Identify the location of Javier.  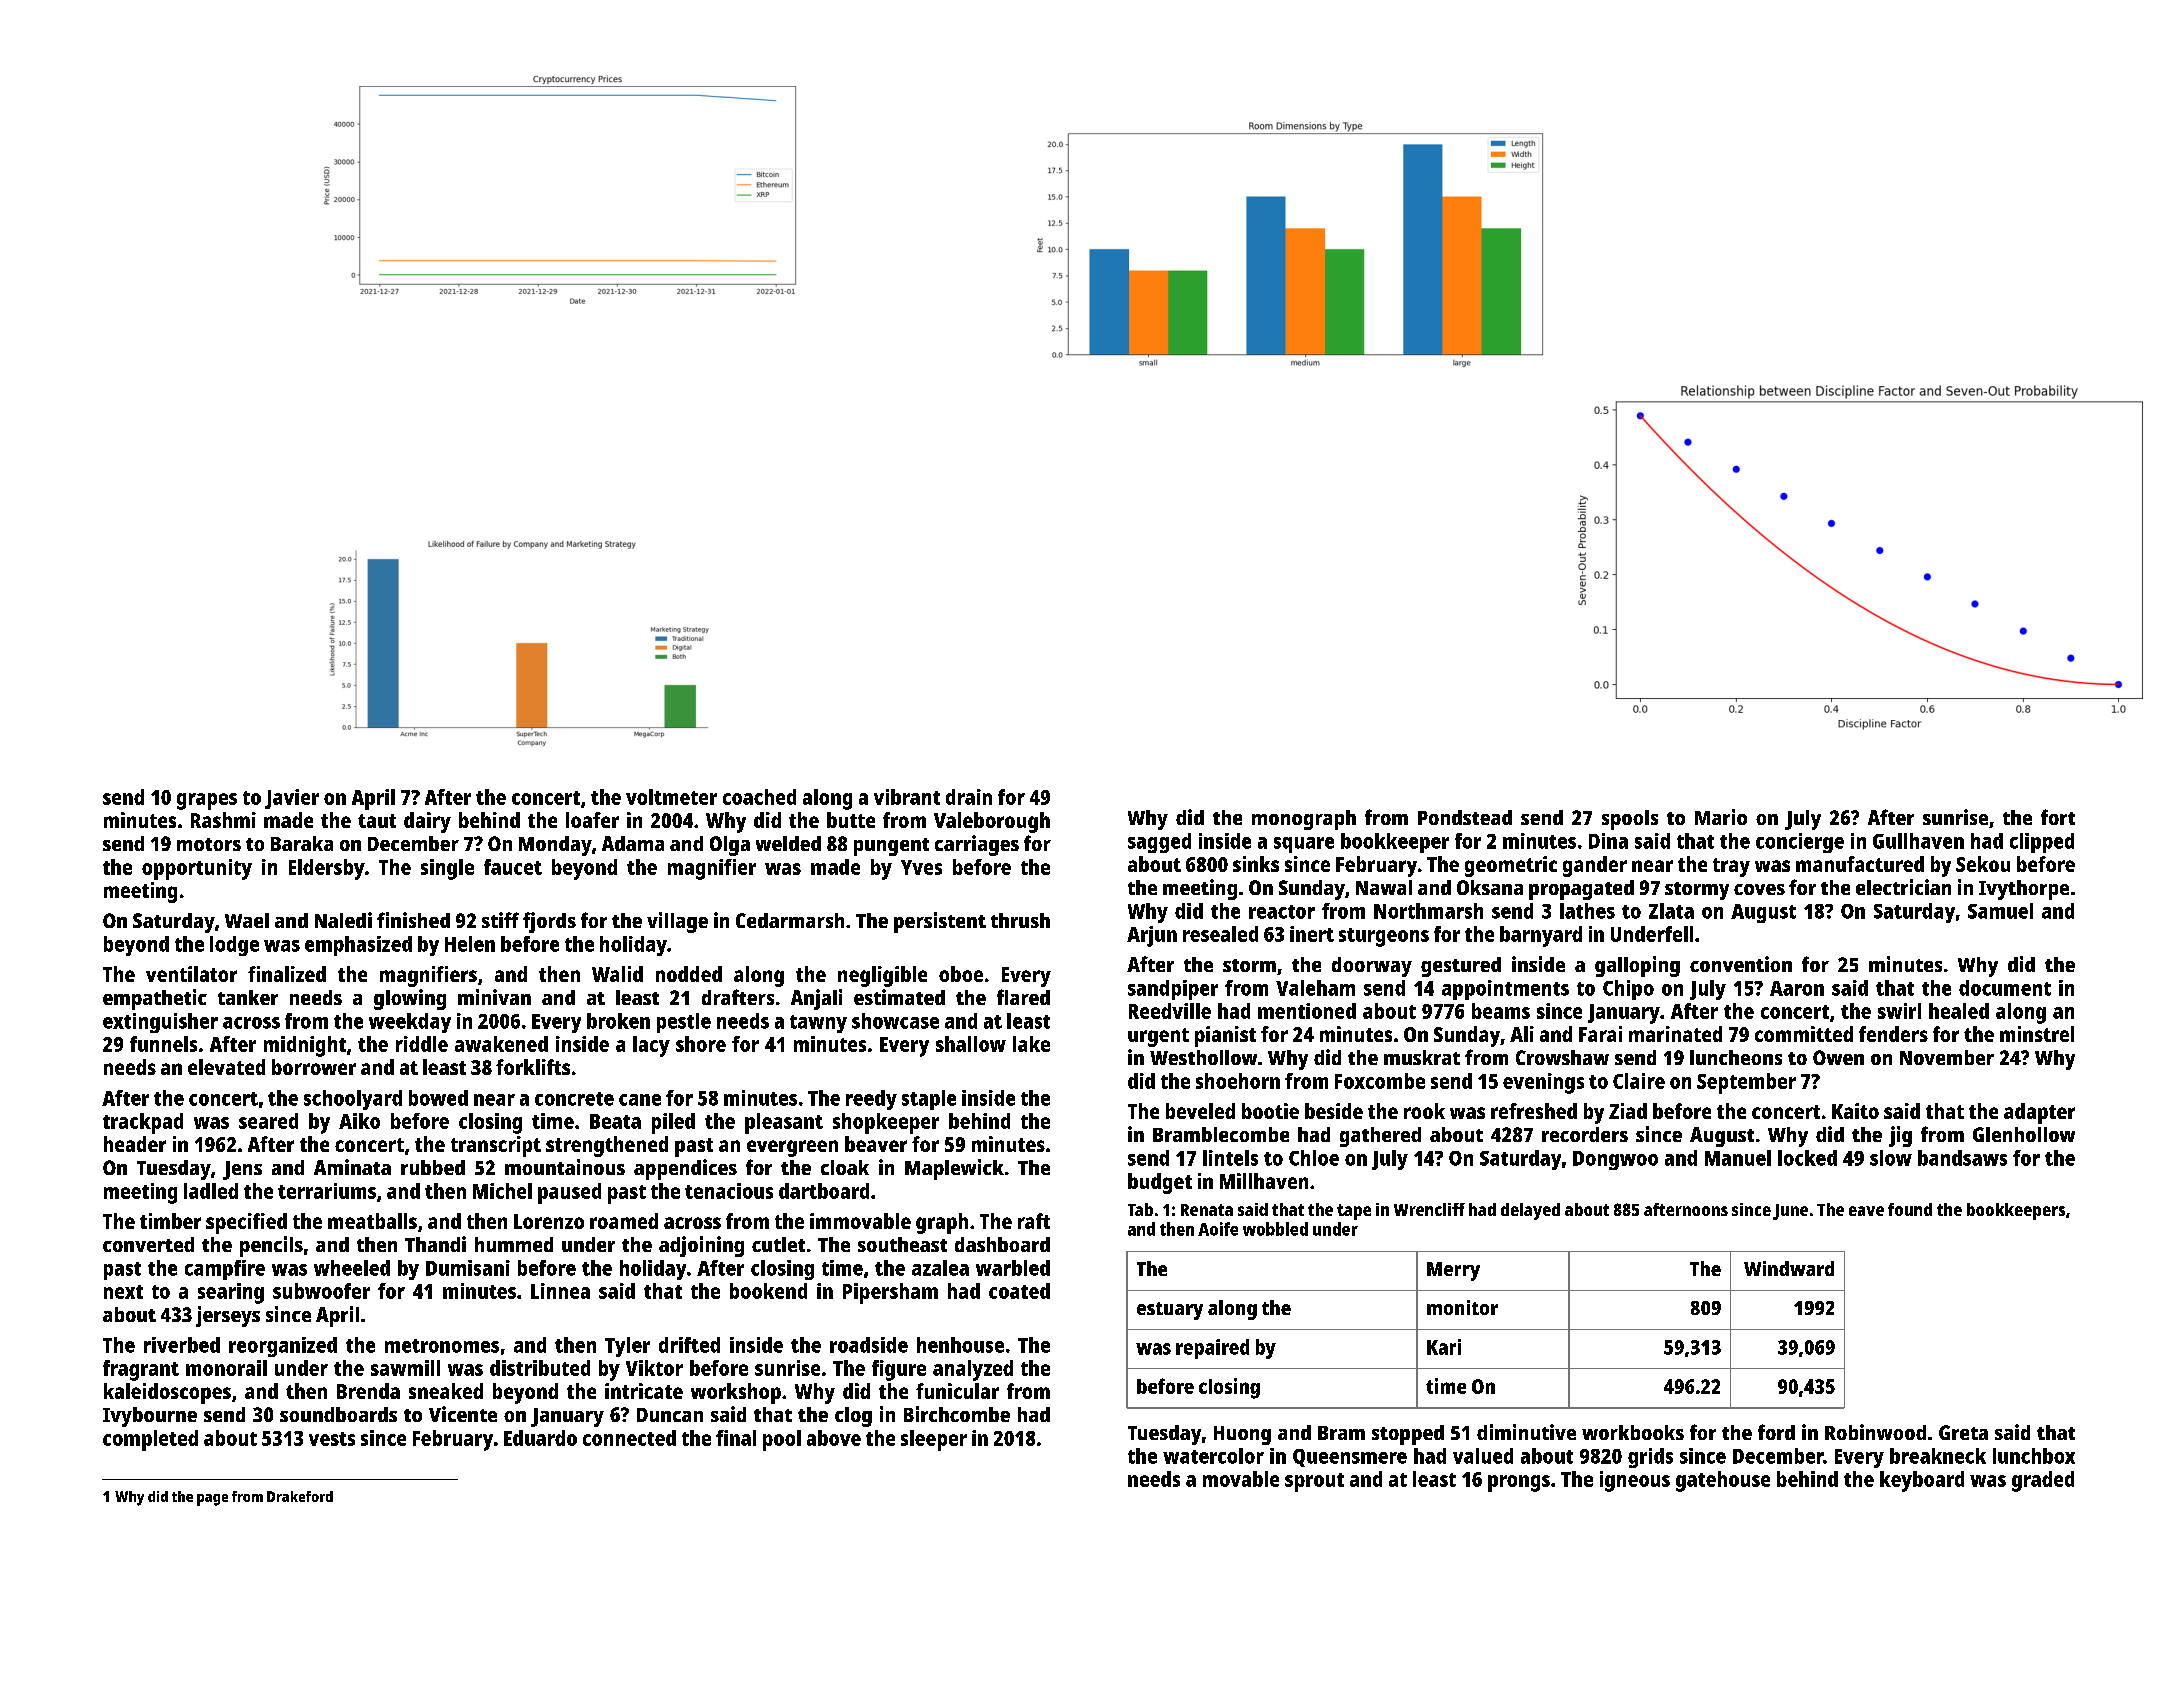
(292, 799).
